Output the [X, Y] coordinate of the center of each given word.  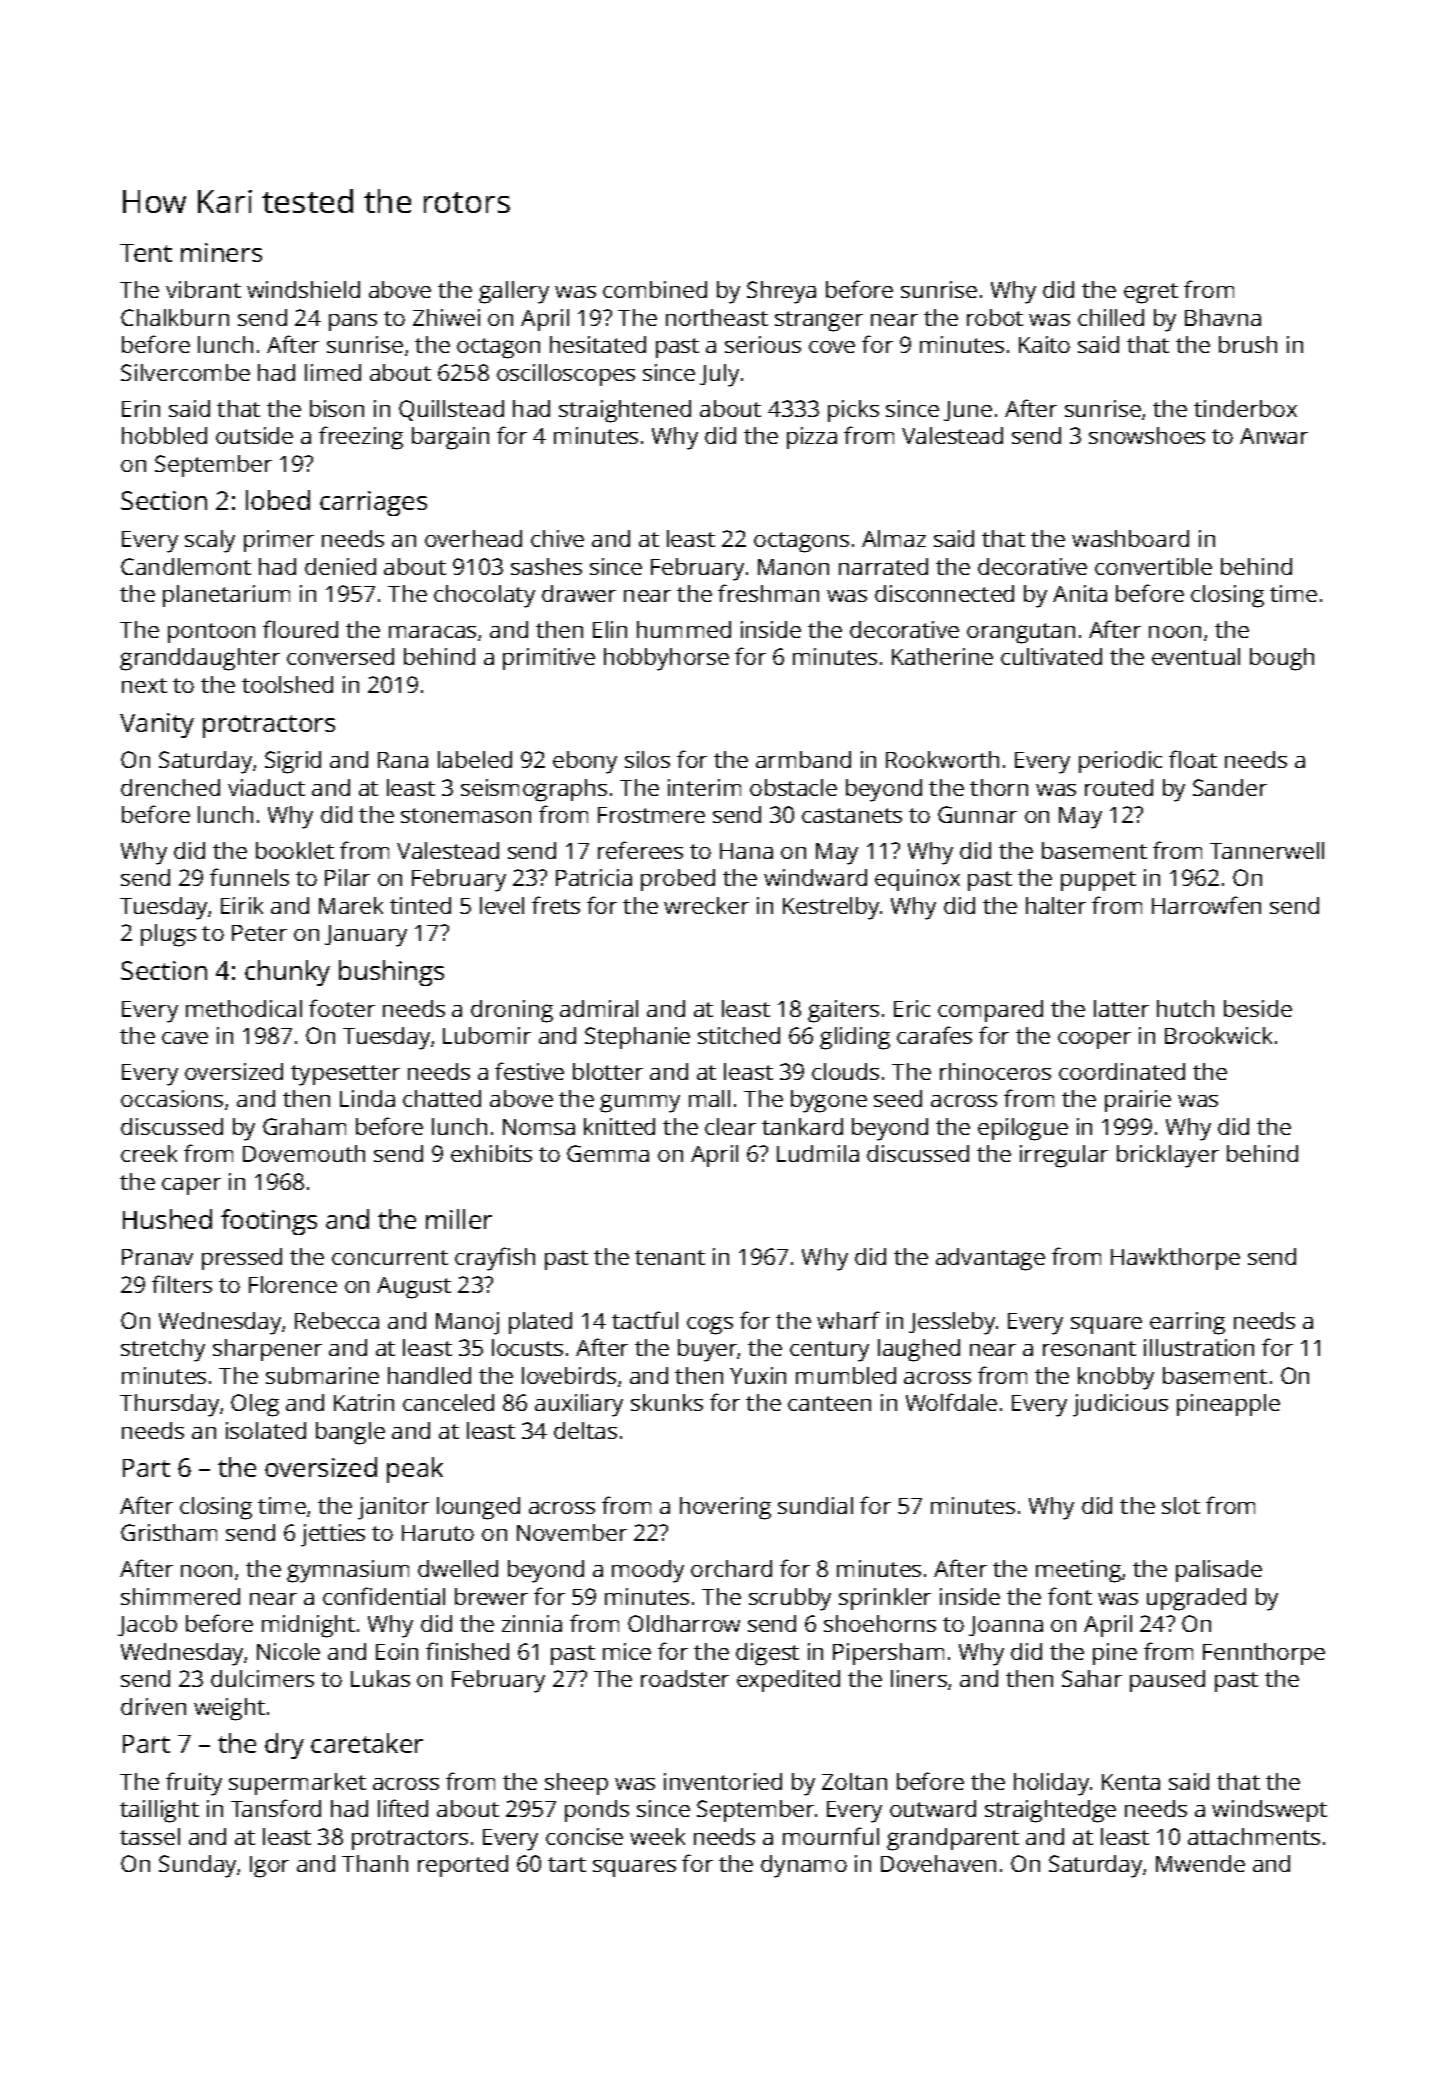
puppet [1098, 881]
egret [1151, 293]
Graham [304, 1126]
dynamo [804, 1866]
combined [655, 289]
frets [556, 905]
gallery [514, 292]
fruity [194, 1784]
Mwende [1200, 1863]
